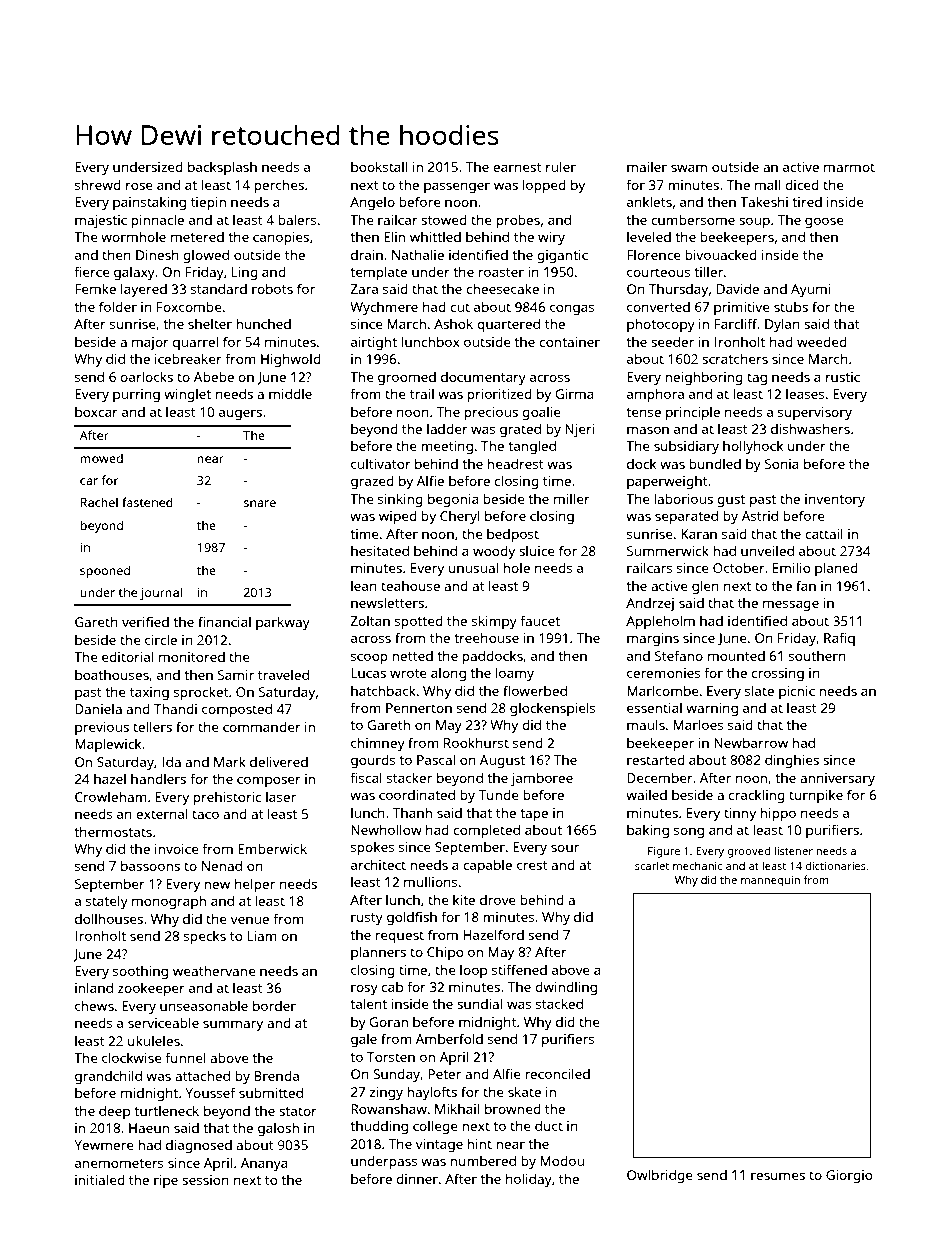 The width and height of the screenshot is (952, 1233). What do you see at coordinates (652, 865) in the screenshot?
I see `scarlet` at bounding box center [652, 865].
